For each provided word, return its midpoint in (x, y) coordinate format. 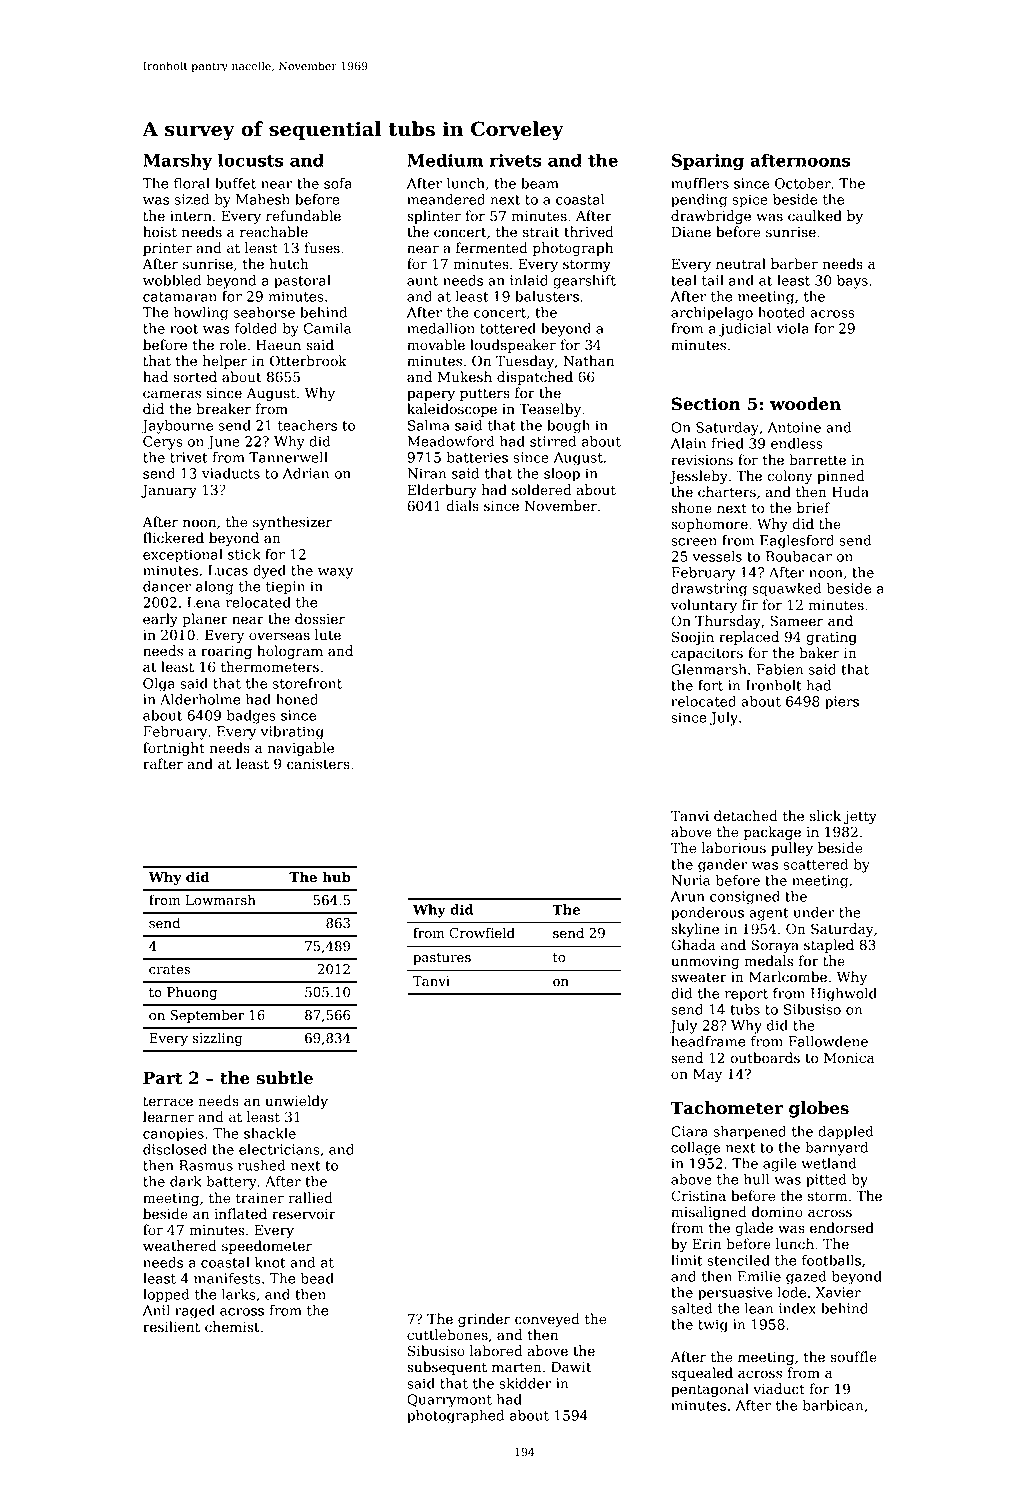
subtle (284, 1078)
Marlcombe (788, 977)
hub (336, 877)
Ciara (689, 1131)
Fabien (780, 669)
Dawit (571, 1367)
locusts (250, 160)
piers (842, 703)
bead (317, 1278)
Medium (445, 160)
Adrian (306, 473)
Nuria (690, 880)
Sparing (708, 162)
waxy (335, 573)
